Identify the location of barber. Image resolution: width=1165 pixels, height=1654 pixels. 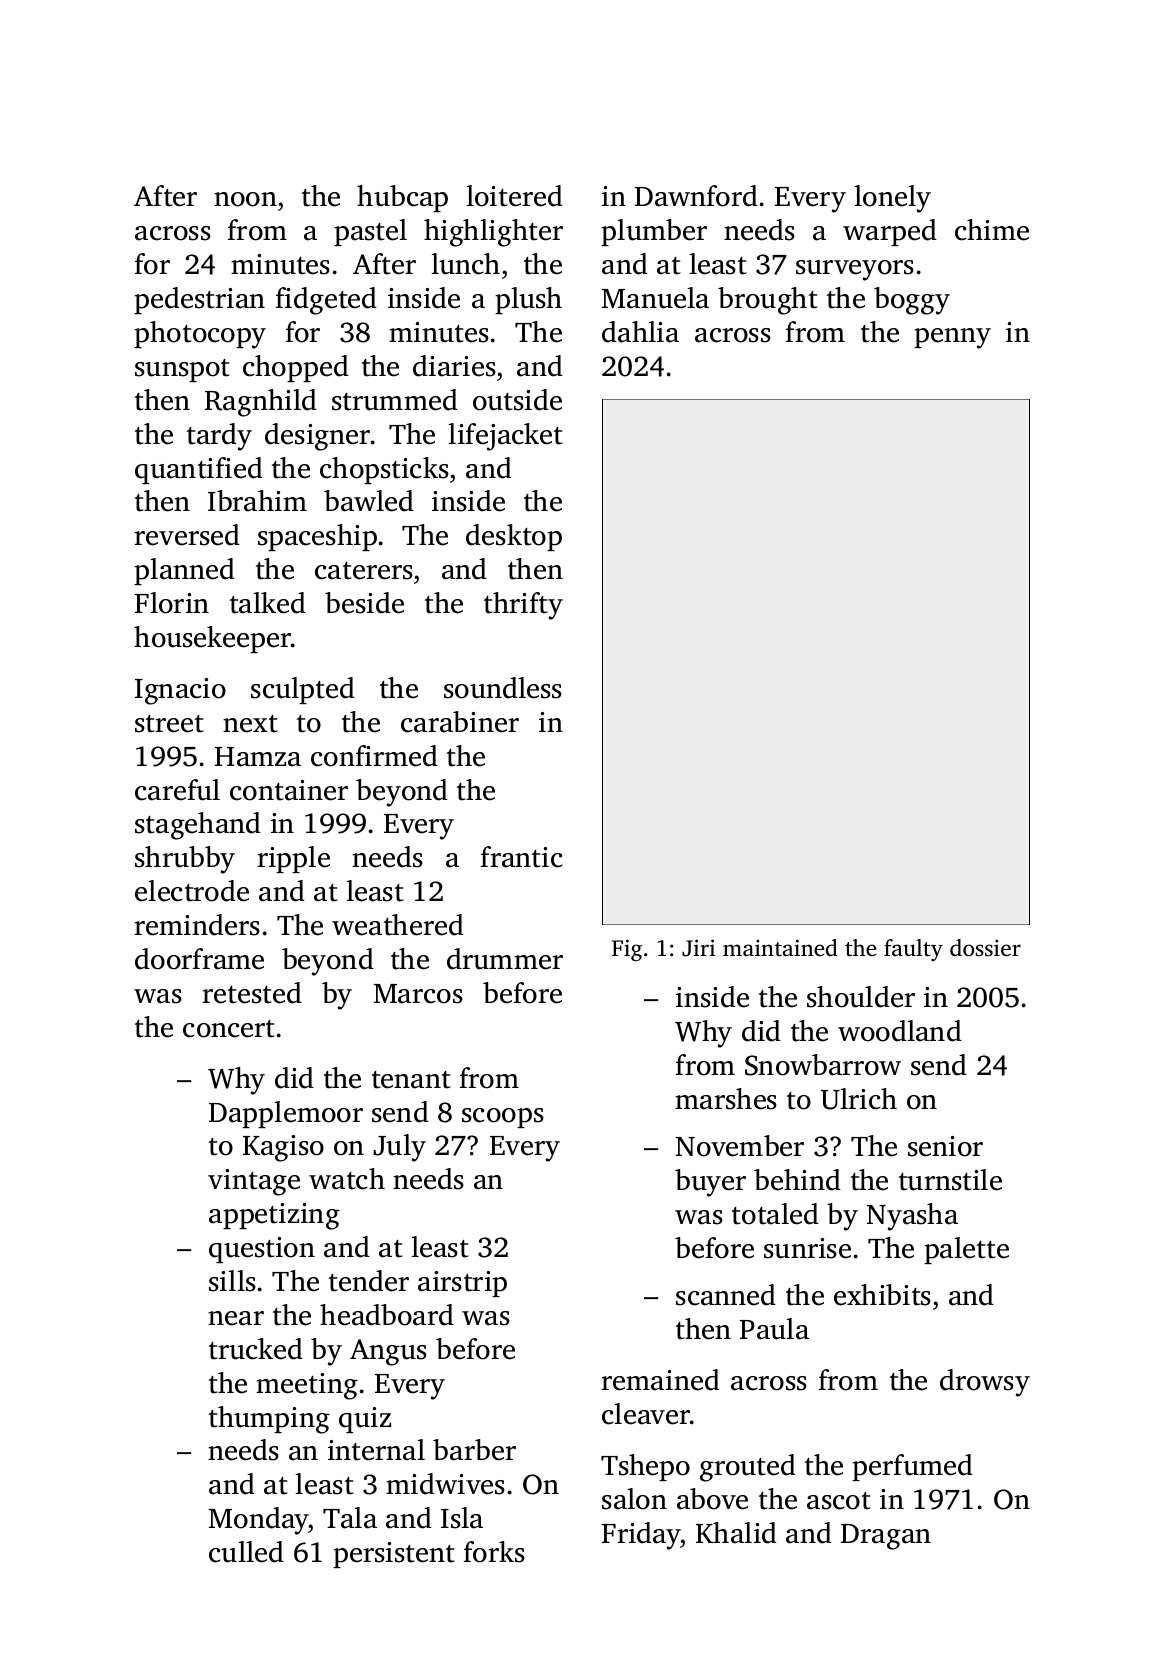
(474, 1450).
